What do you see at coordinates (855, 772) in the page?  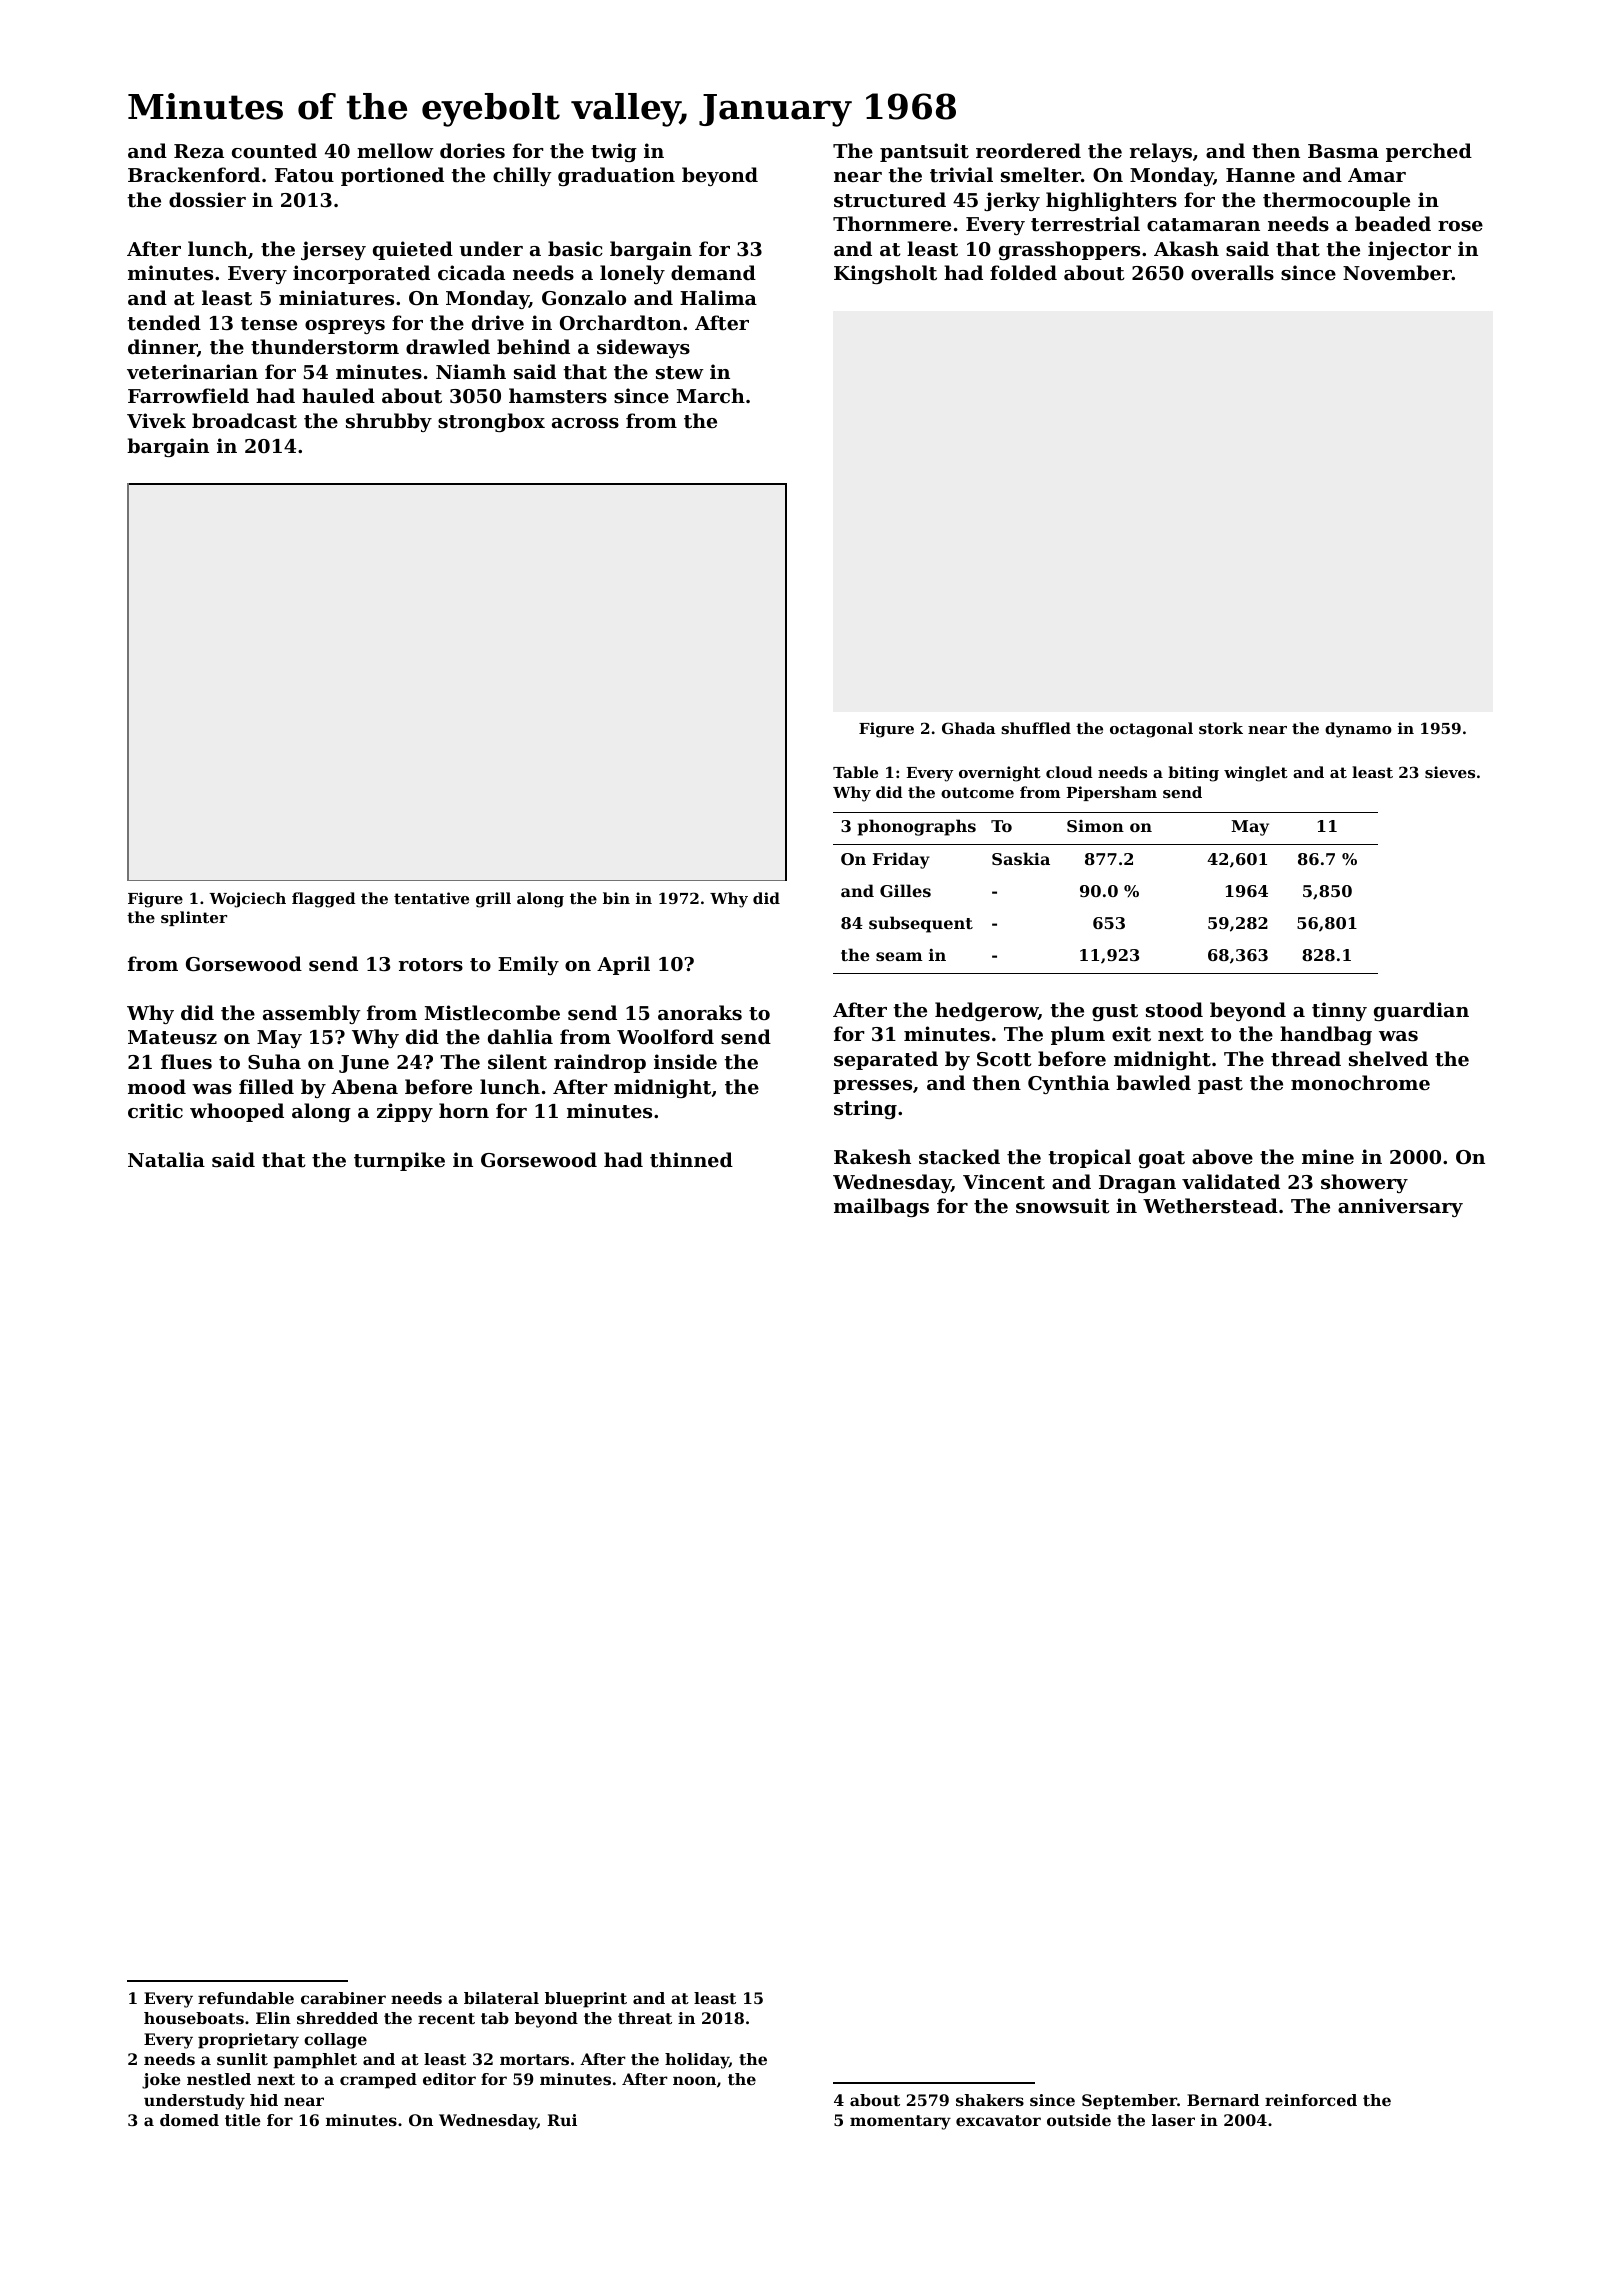 I see `Table` at bounding box center [855, 772].
